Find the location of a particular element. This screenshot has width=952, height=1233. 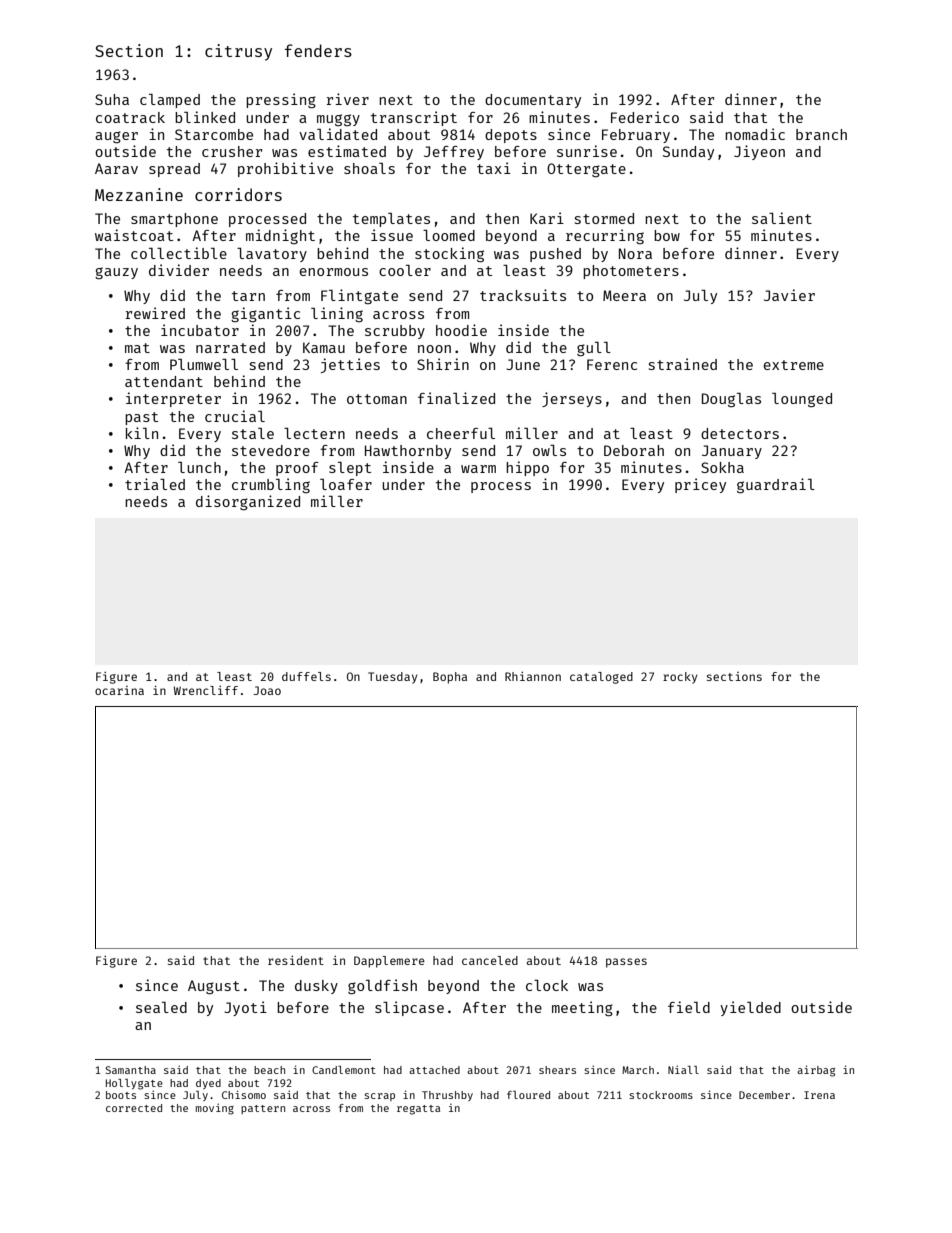

warm is located at coordinates (478, 469).
